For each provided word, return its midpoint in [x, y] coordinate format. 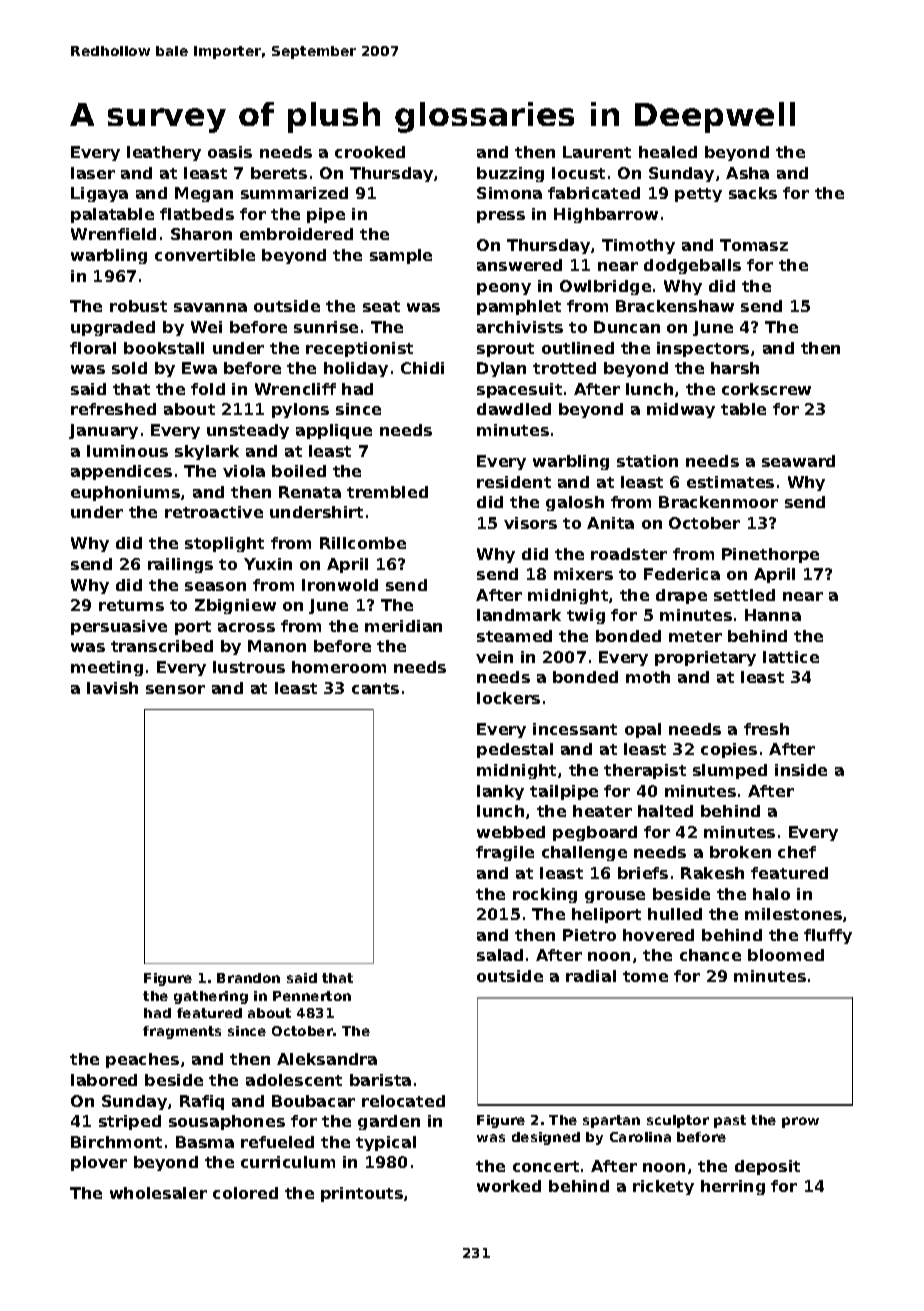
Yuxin [268, 564]
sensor [175, 689]
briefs [643, 873]
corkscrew [766, 389]
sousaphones [227, 1122]
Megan [204, 194]
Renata [310, 492]
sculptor [678, 1121]
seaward [798, 461]
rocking [545, 895]
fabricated [594, 193]
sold [129, 368]
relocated [403, 1101]
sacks [753, 193]
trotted [564, 368]
